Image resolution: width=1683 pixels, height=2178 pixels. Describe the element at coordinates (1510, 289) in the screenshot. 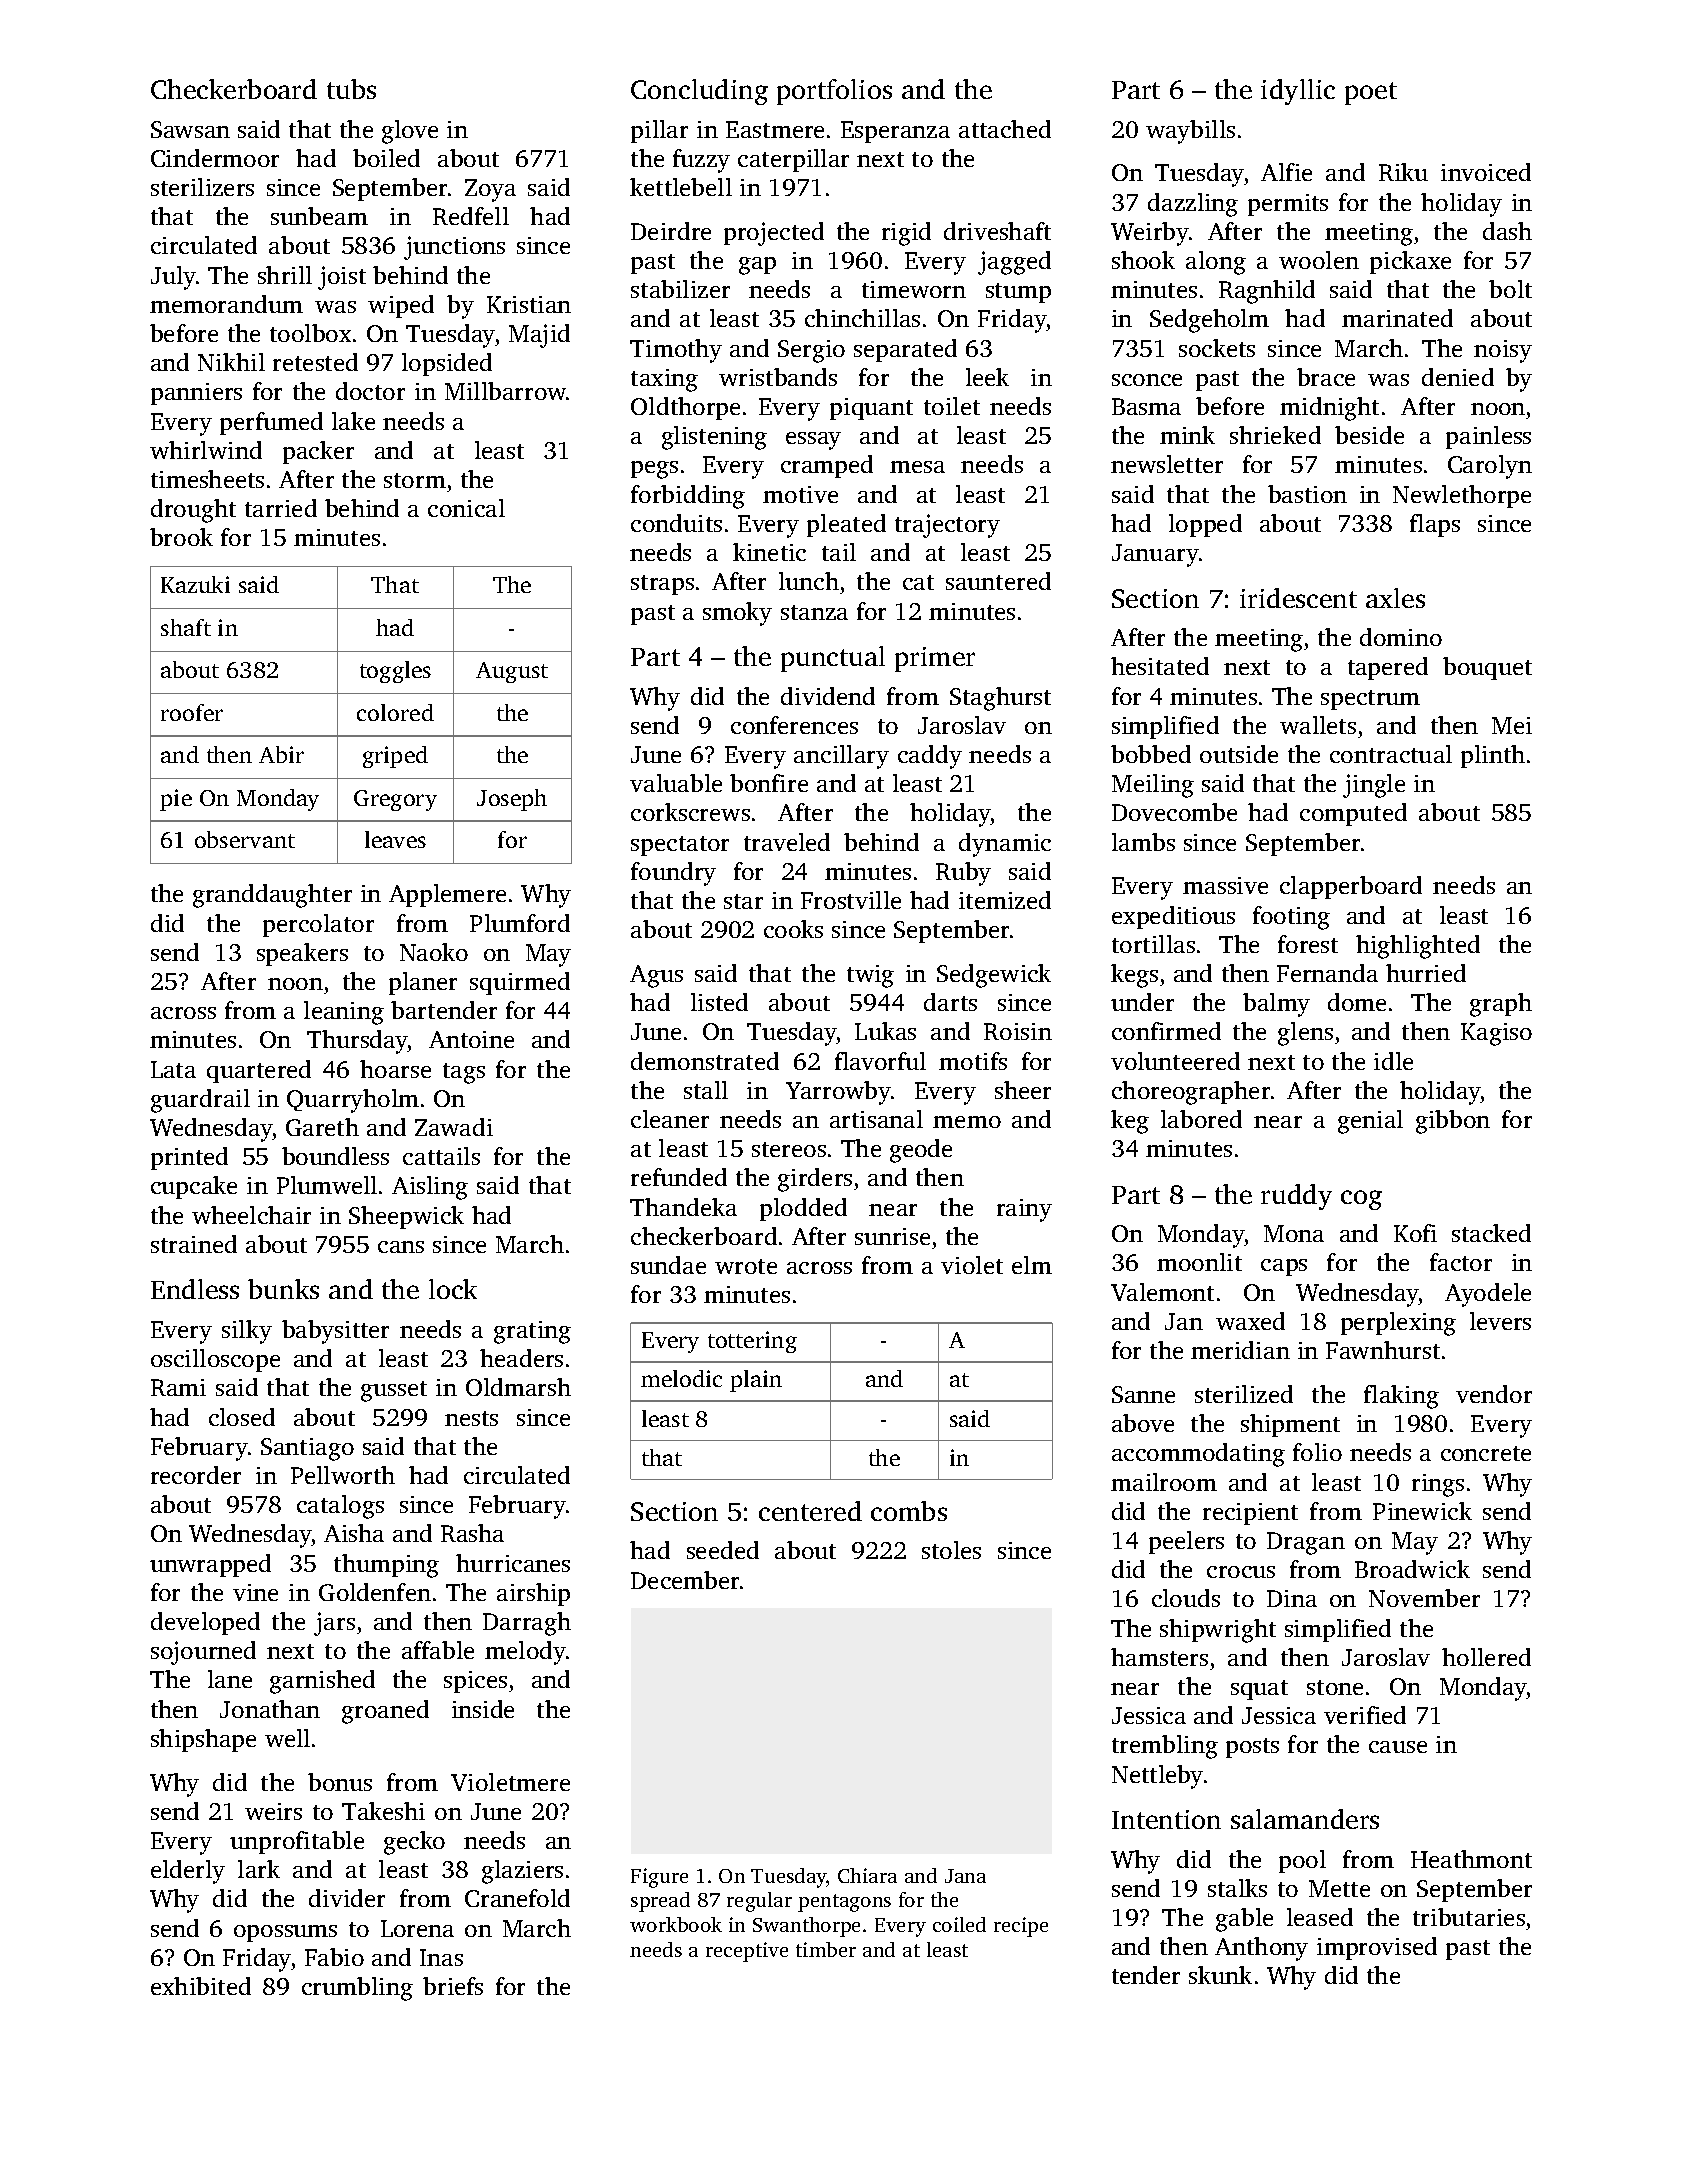

I see `bolt` at that location.
